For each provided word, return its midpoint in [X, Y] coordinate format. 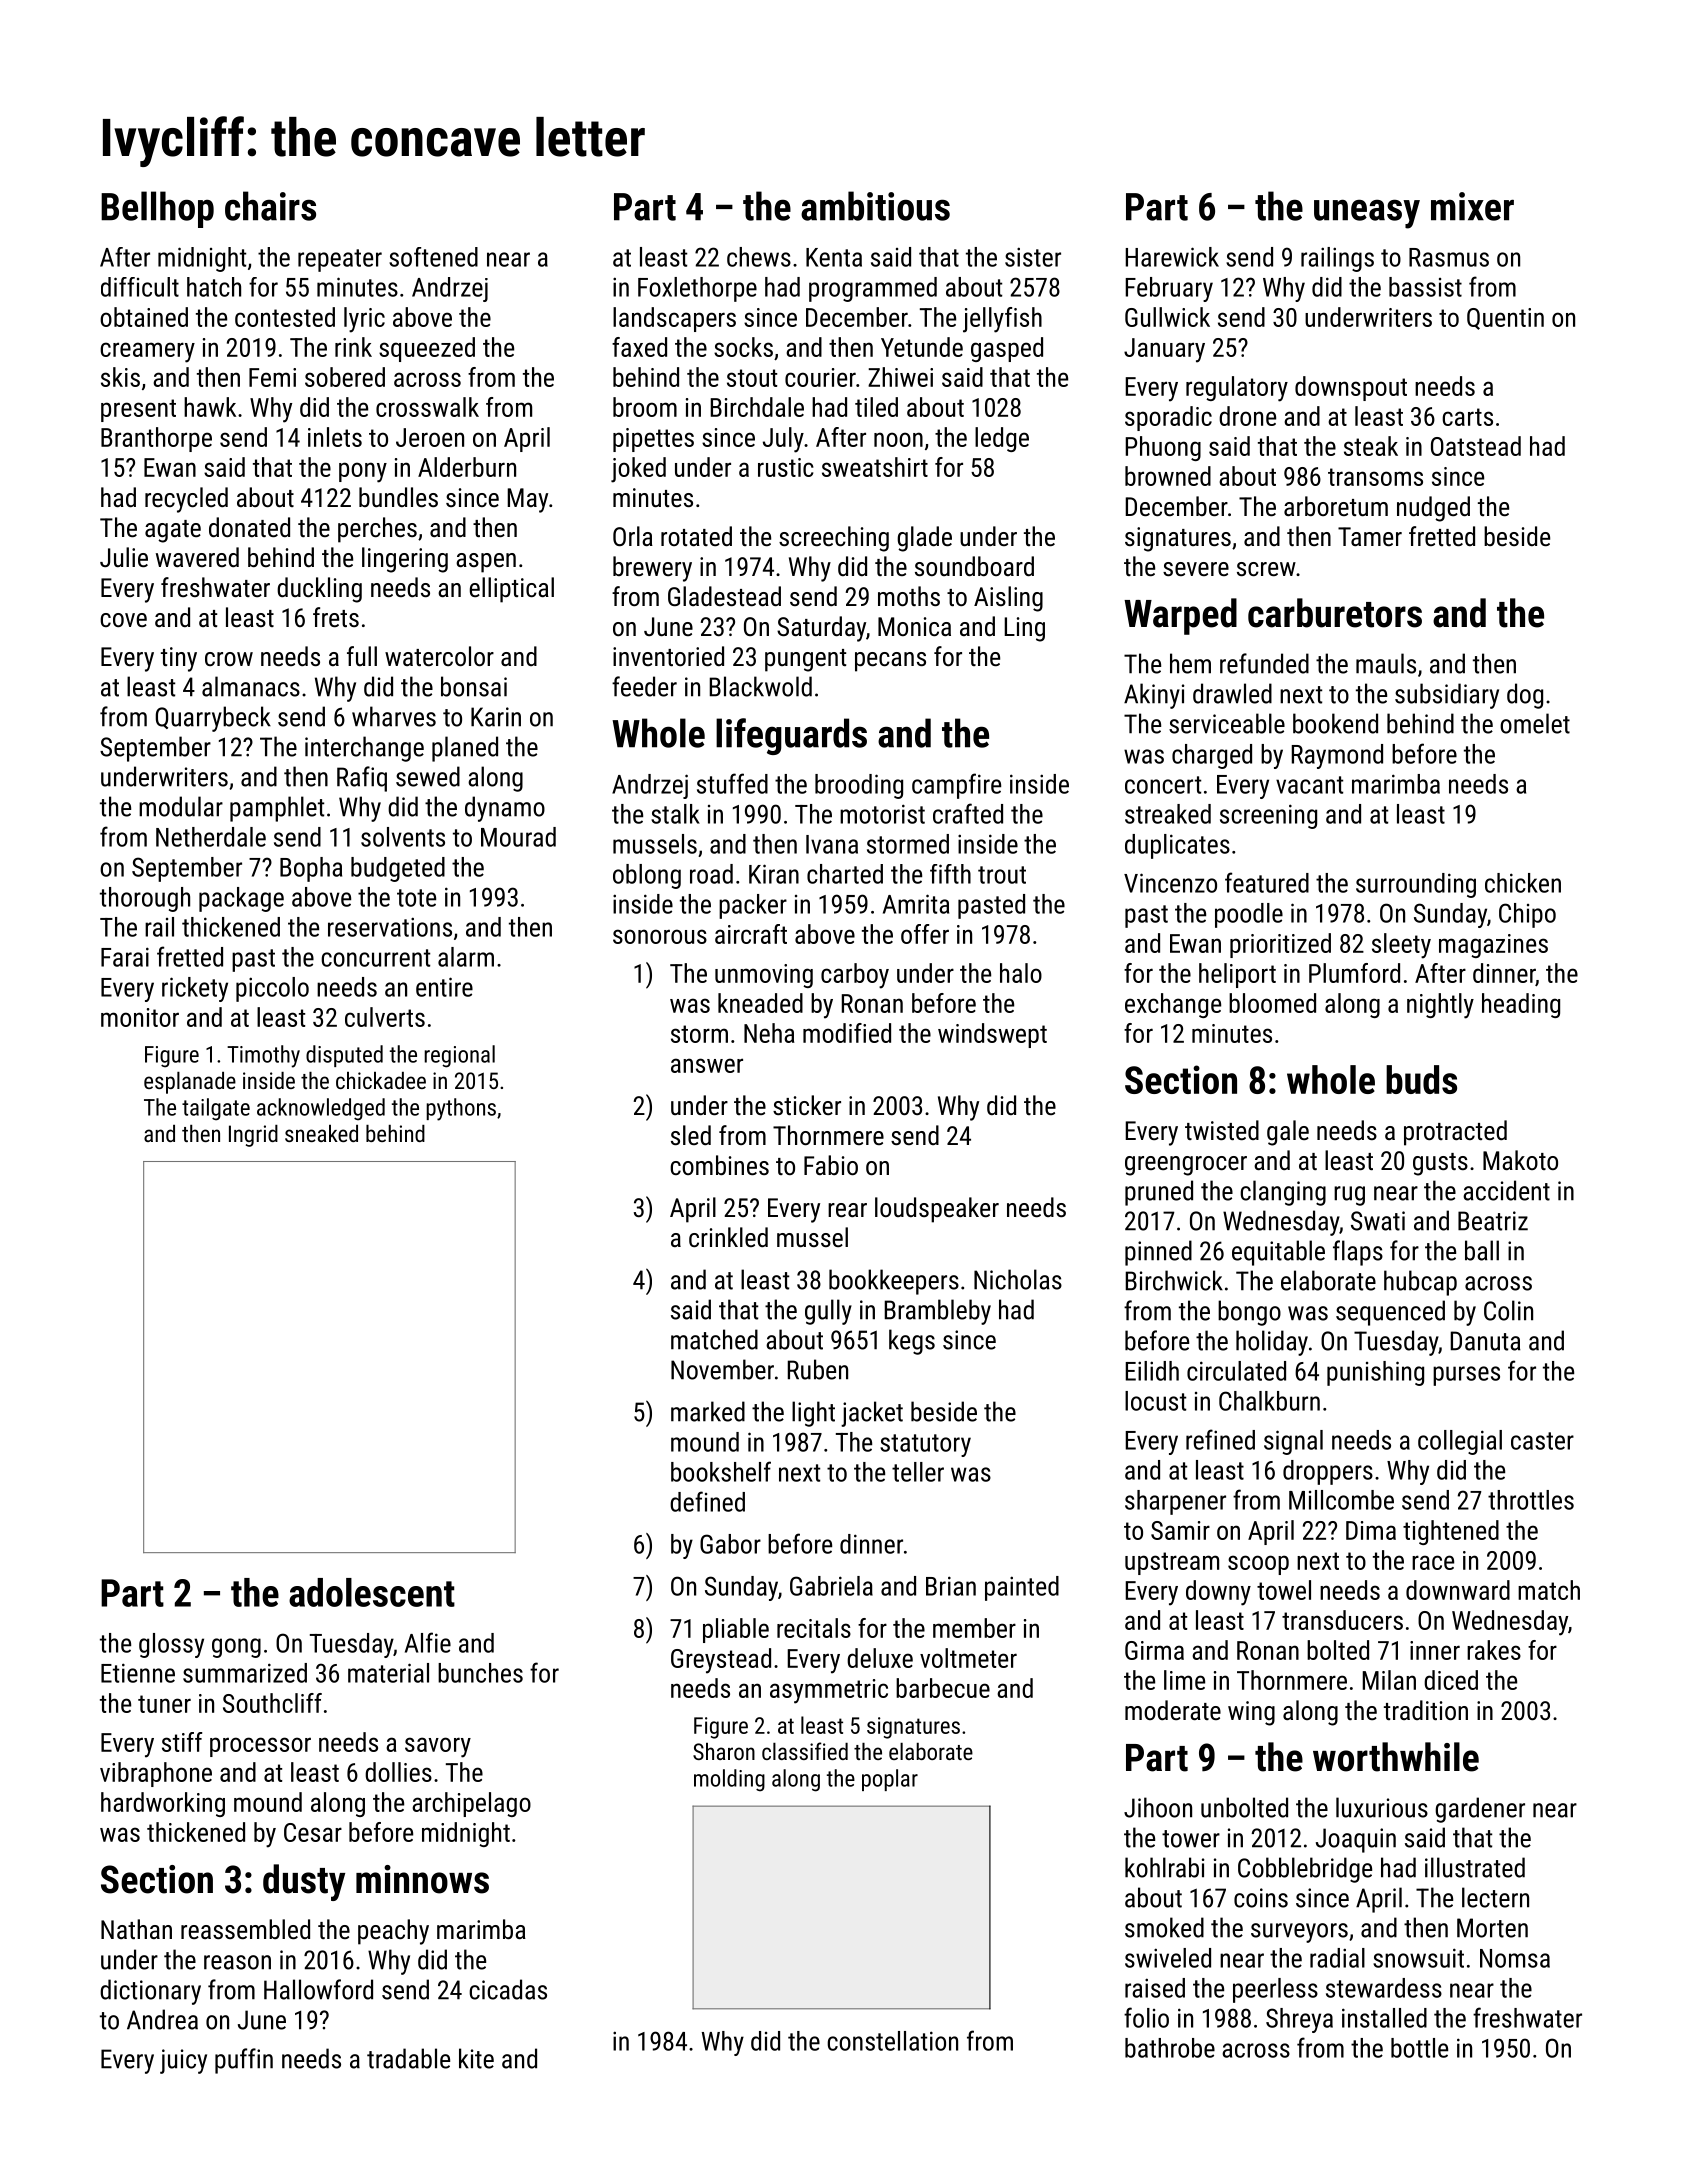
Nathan [136, 1929]
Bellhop [157, 209]
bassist [1425, 287]
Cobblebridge [1305, 1870]
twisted [1222, 1130]
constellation [892, 2041]
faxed [639, 347]
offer [925, 934]
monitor [140, 1017]
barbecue [943, 1688]
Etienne [138, 1673]
